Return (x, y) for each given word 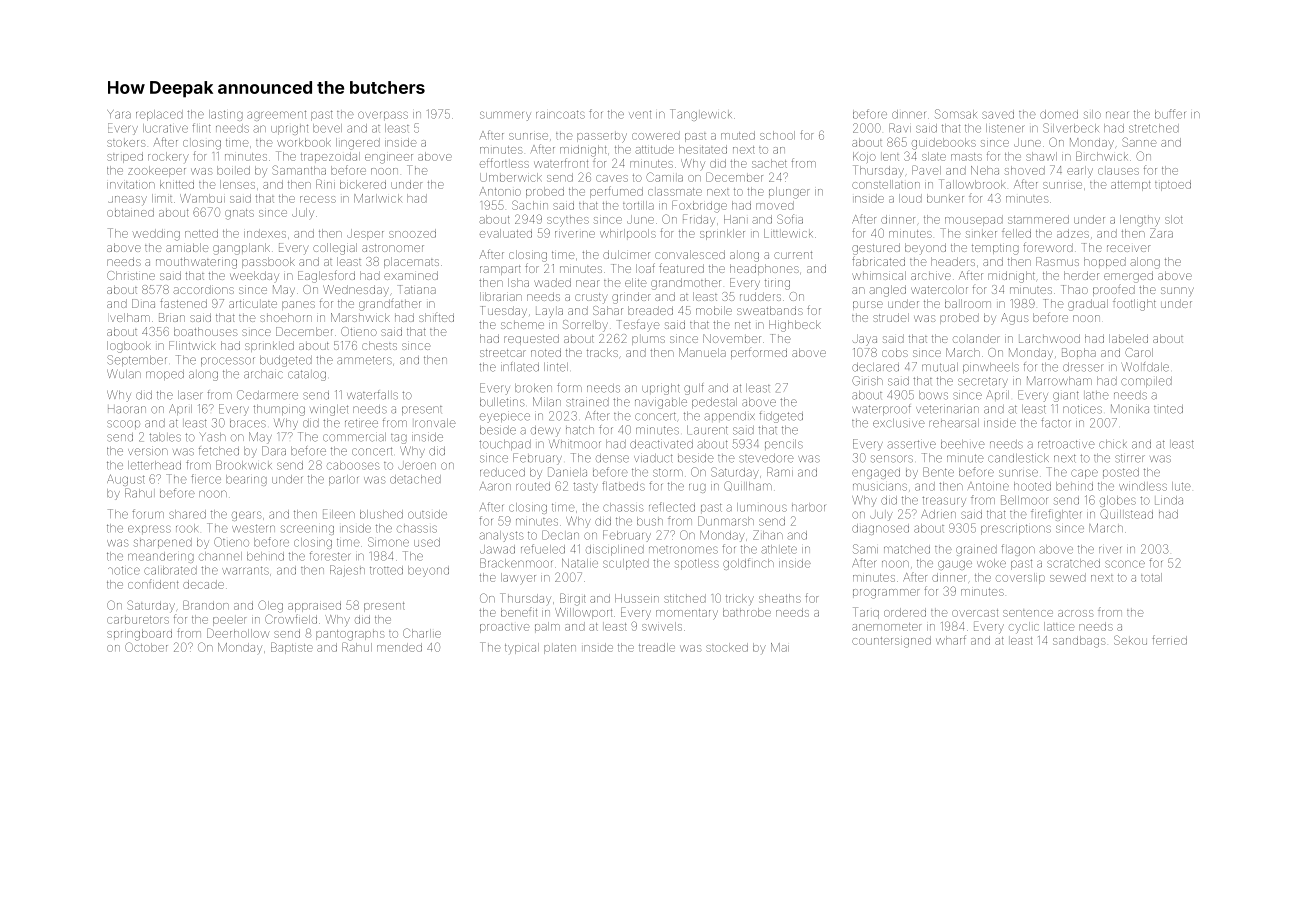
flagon (1018, 550)
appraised (314, 606)
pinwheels (991, 368)
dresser (1083, 367)
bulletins (502, 402)
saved (998, 114)
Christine (131, 275)
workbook (304, 142)
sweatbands (770, 310)
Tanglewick (701, 115)
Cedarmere (267, 395)
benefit (519, 612)
